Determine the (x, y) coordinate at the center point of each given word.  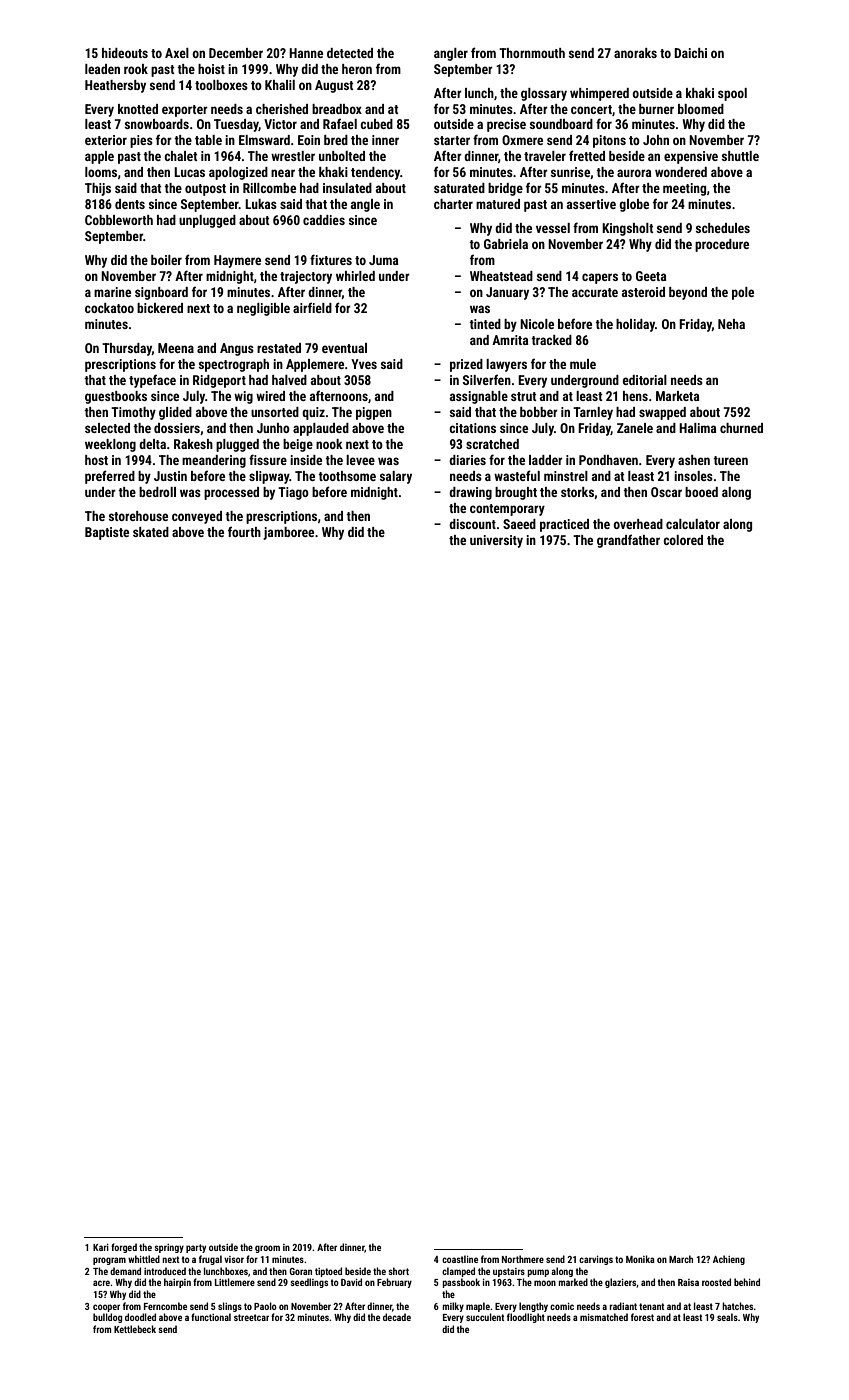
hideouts (125, 53)
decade (397, 1317)
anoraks (635, 53)
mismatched (604, 1317)
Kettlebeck (135, 1329)
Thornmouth (532, 53)
